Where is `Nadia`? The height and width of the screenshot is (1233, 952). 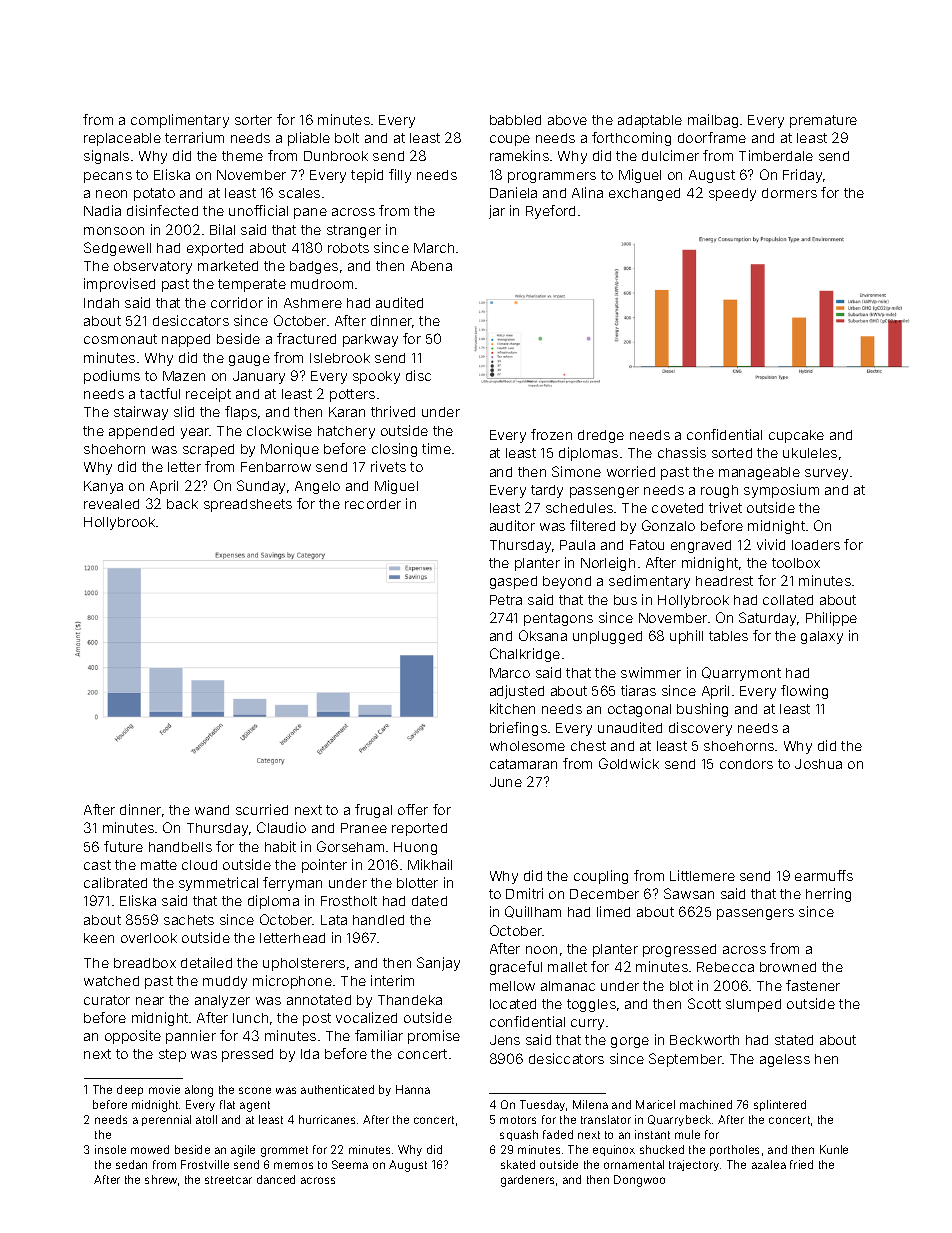 Nadia is located at coordinates (102, 210).
